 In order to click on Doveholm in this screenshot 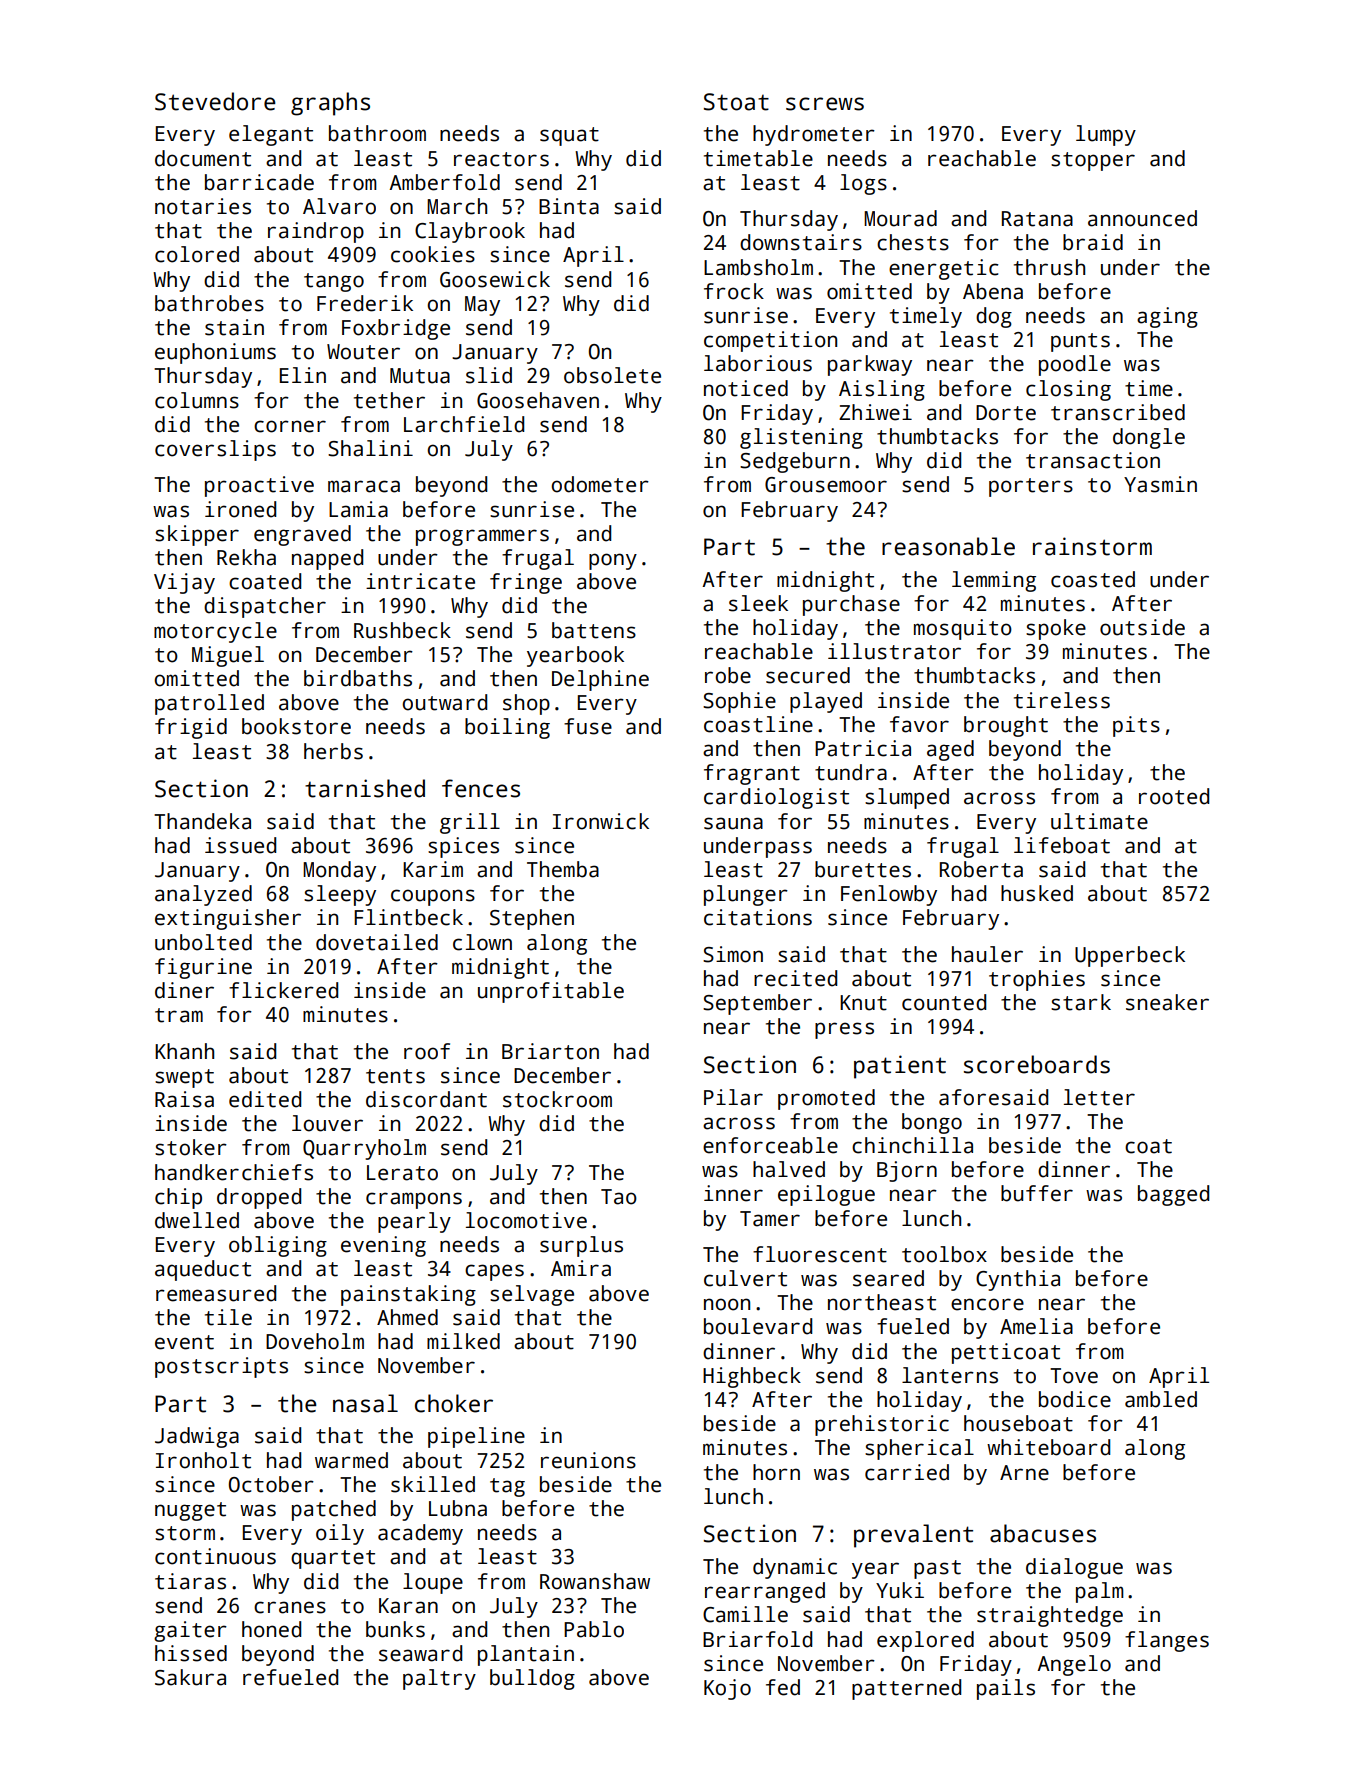, I will do `click(315, 1341)`.
